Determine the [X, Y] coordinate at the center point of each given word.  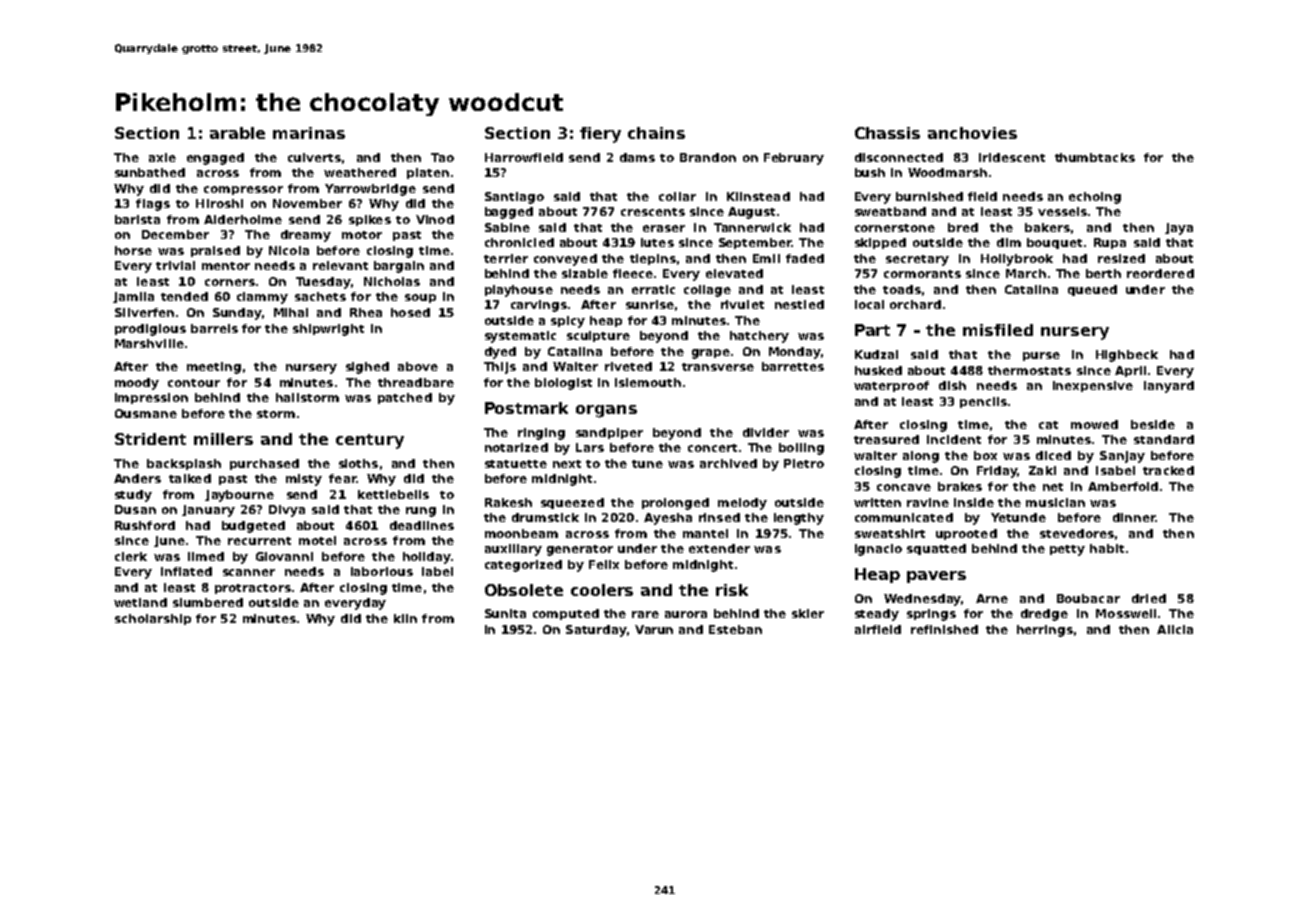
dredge [1044, 615]
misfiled [998, 330]
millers [223, 439]
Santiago [514, 198]
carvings [539, 306]
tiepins [653, 259]
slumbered [208, 602]
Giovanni [284, 556]
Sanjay [1122, 457]
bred [963, 227]
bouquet [1054, 243]
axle [162, 157]
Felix [604, 564]
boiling [801, 449]
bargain [399, 267]
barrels [214, 328]
